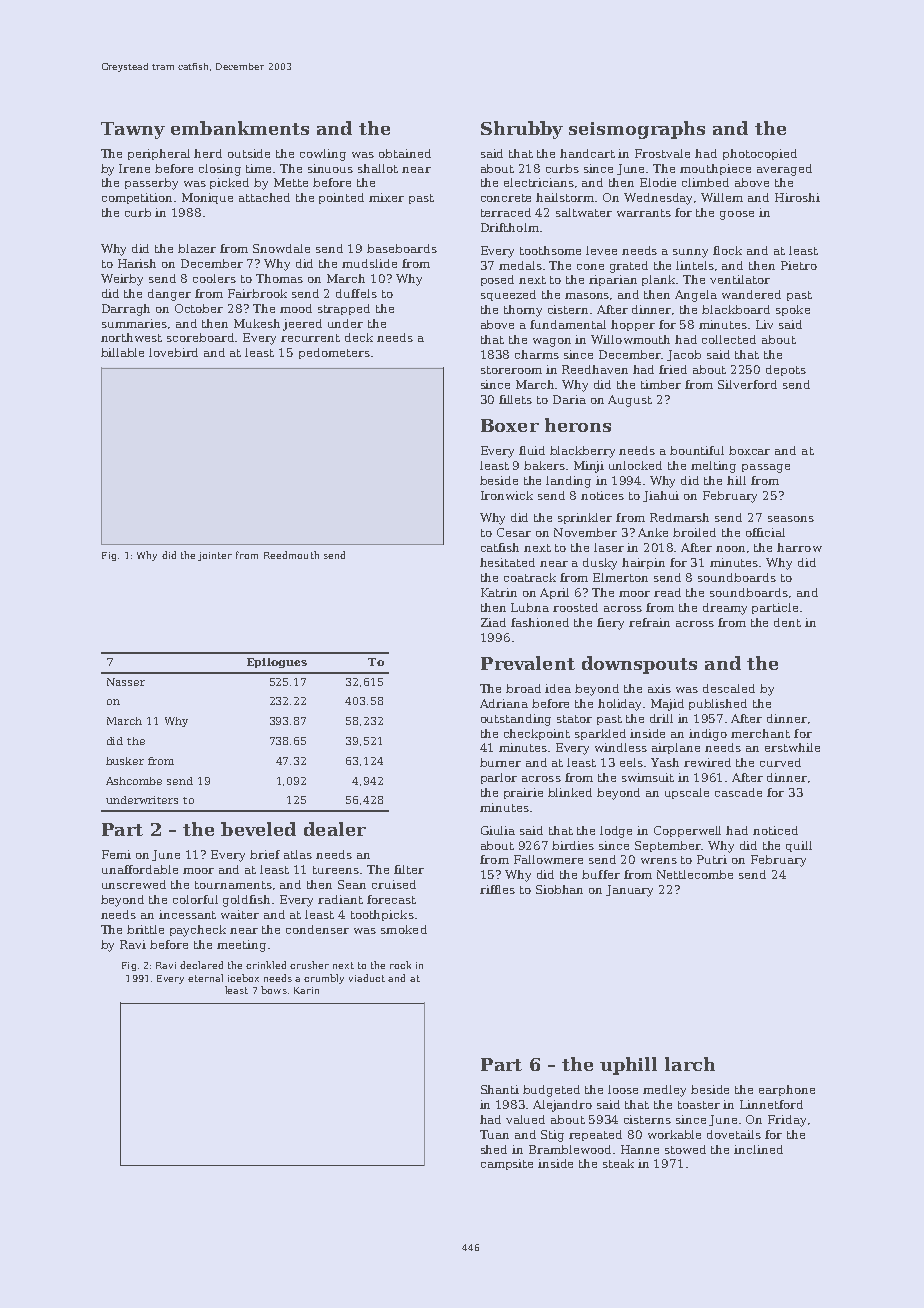 This page has height=1308, width=924. Describe the element at coordinates (522, 130) in the page. I see `Shrubby` at that location.
